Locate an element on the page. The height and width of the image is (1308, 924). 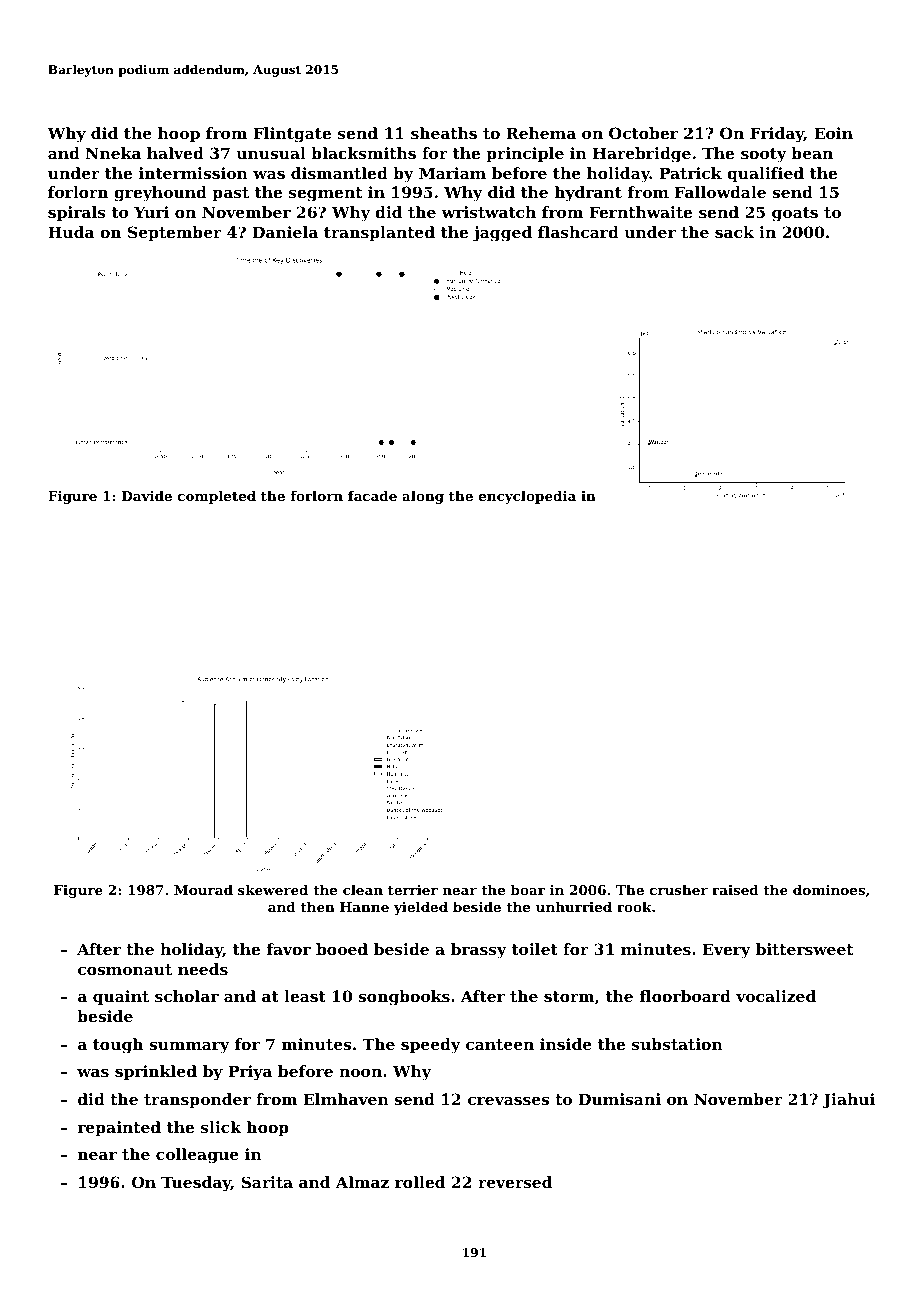
Dumisani is located at coordinates (620, 1099).
